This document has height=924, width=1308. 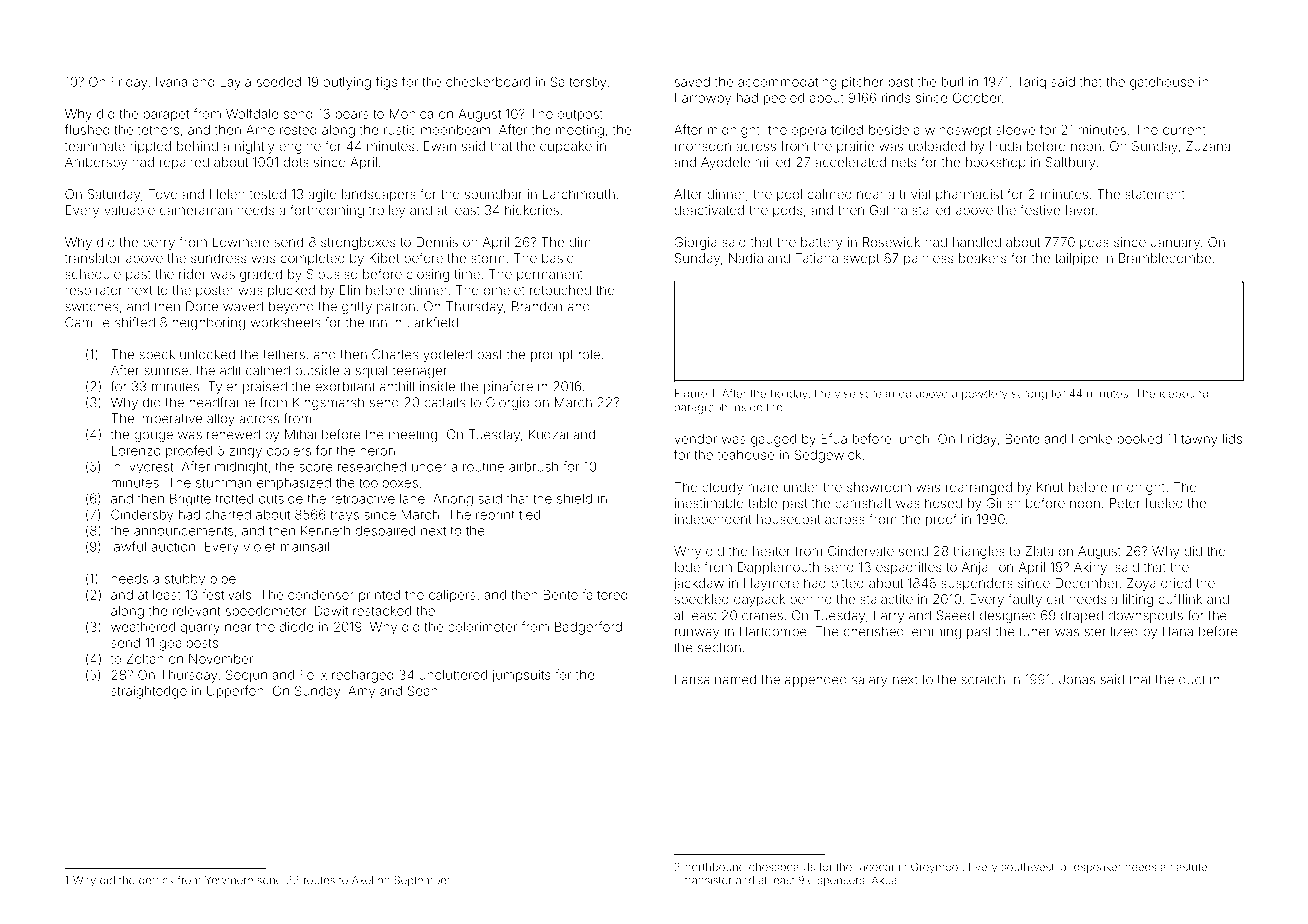 What do you see at coordinates (1162, 83) in the document?
I see `gatehouse` at bounding box center [1162, 83].
